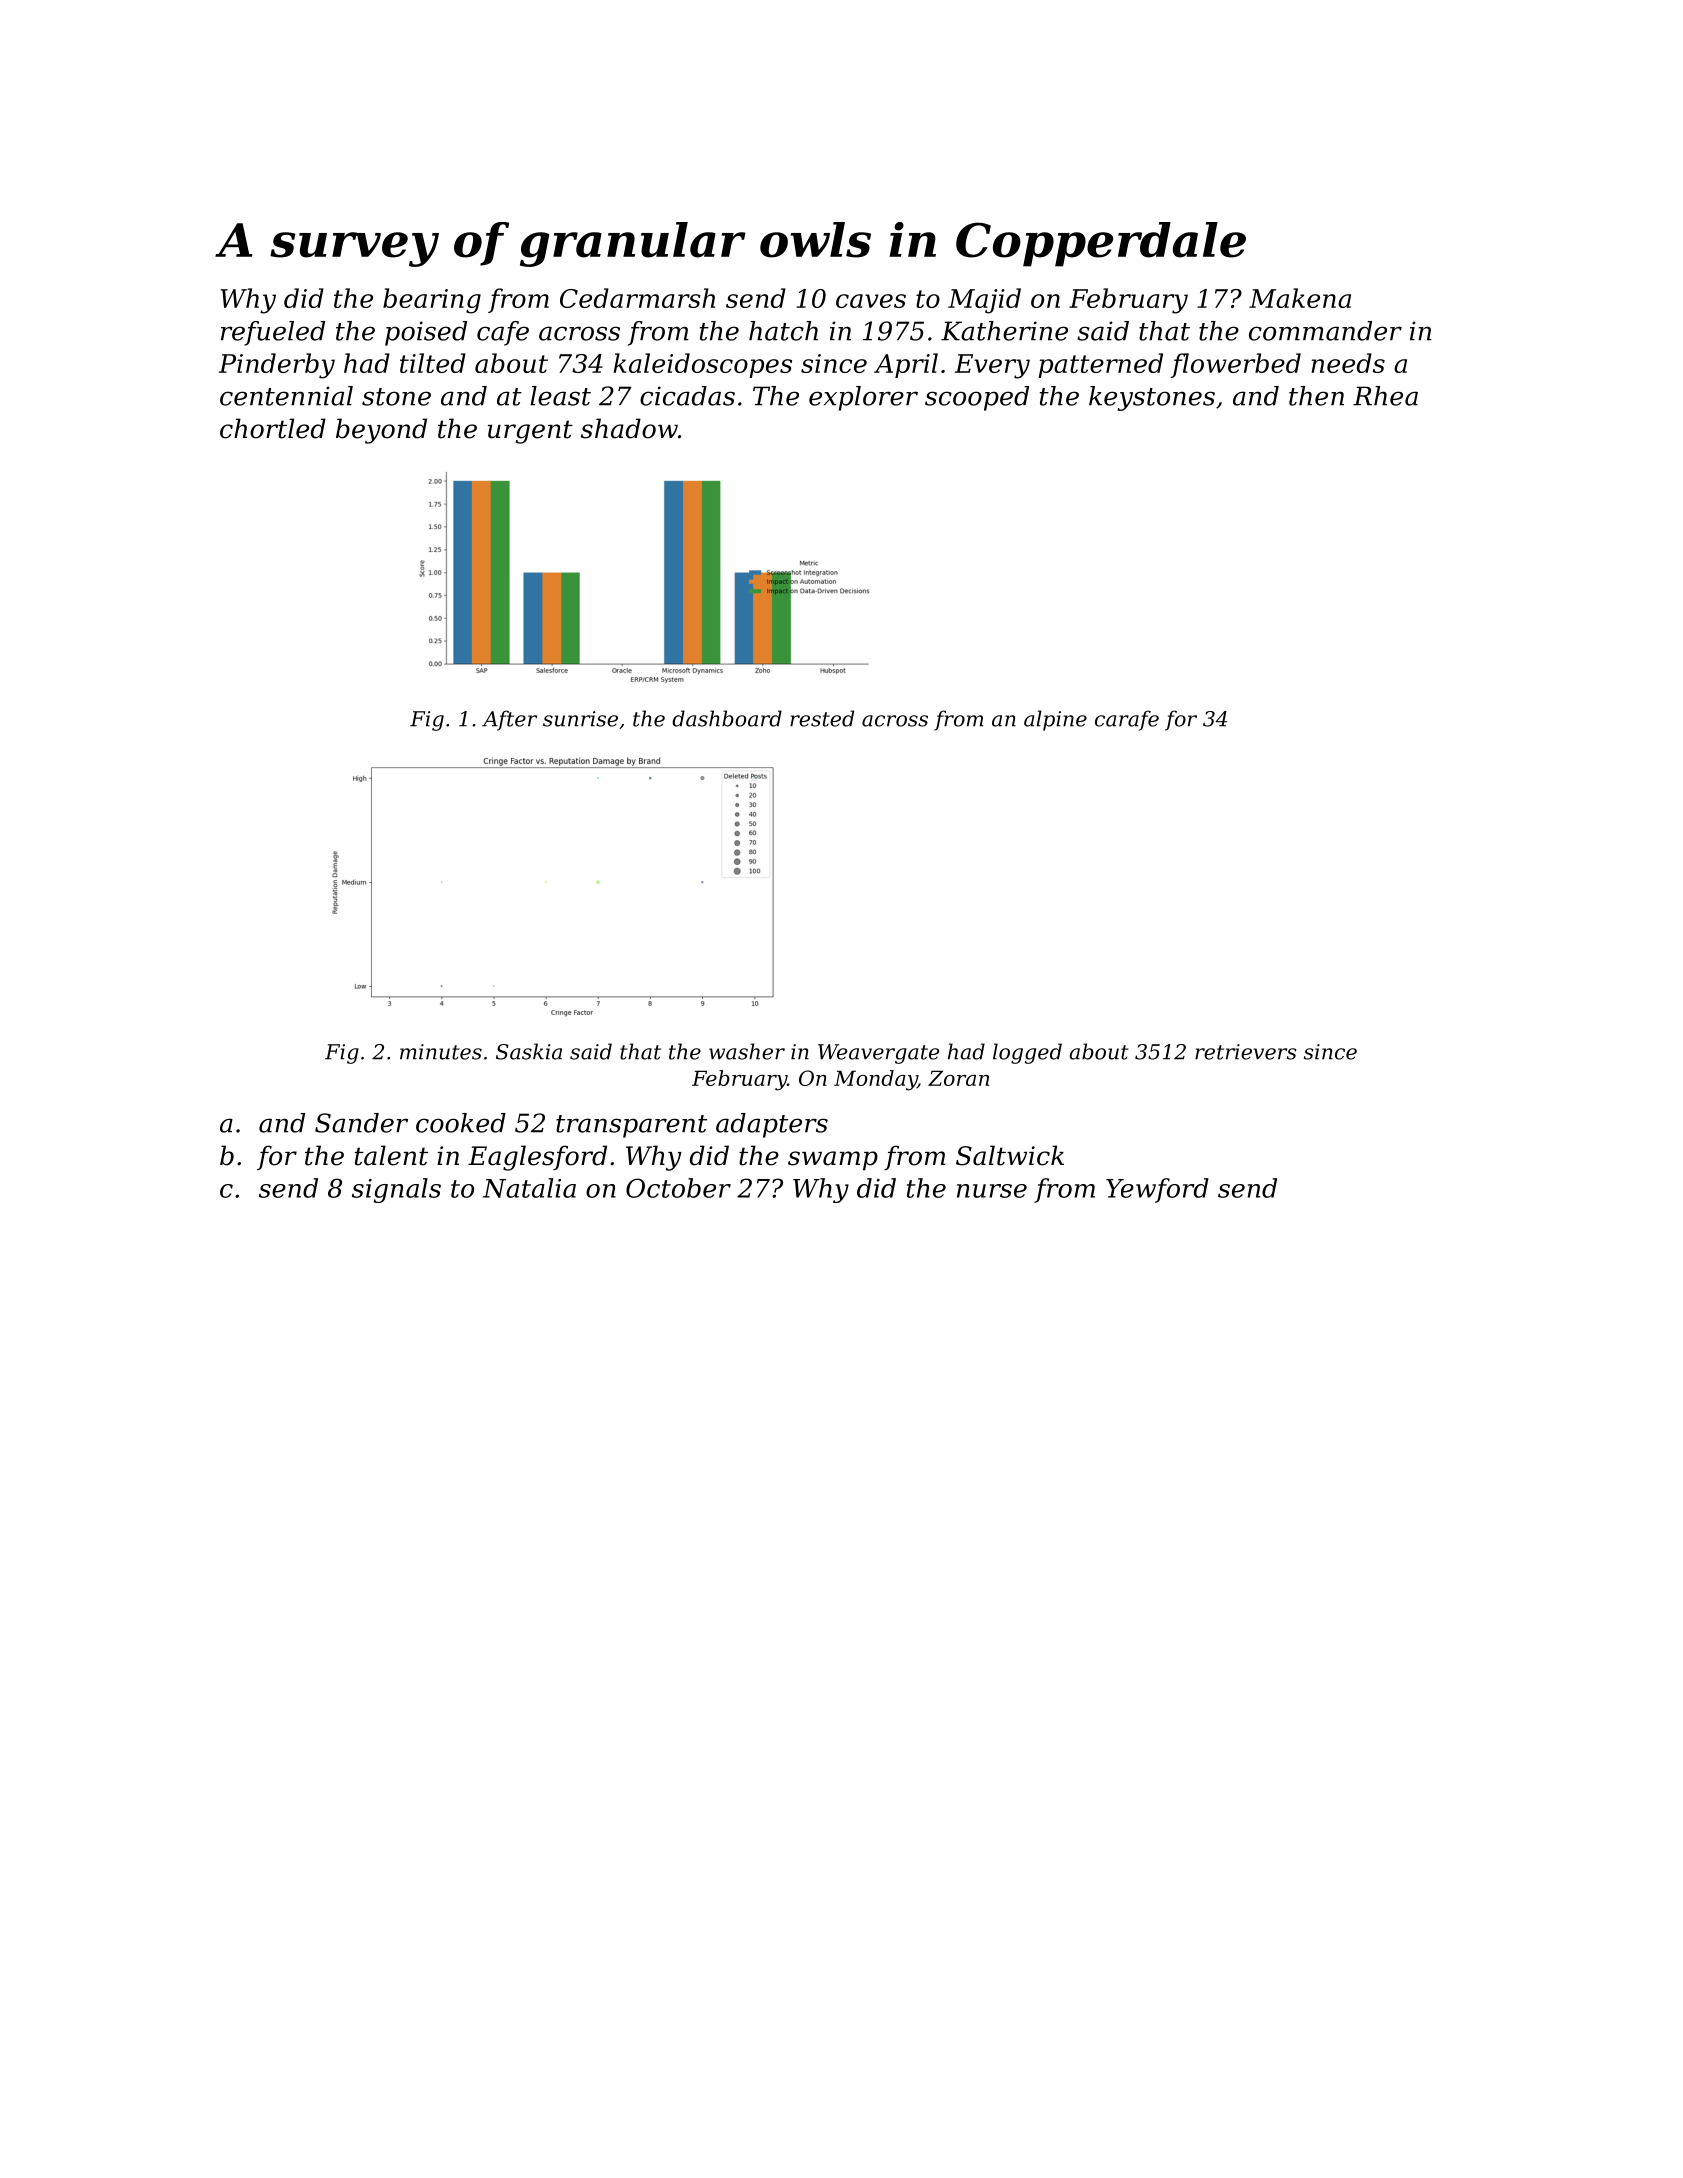 The height and width of the page is (2178, 1683). What do you see at coordinates (509, 720) in the page?
I see `After` at bounding box center [509, 720].
